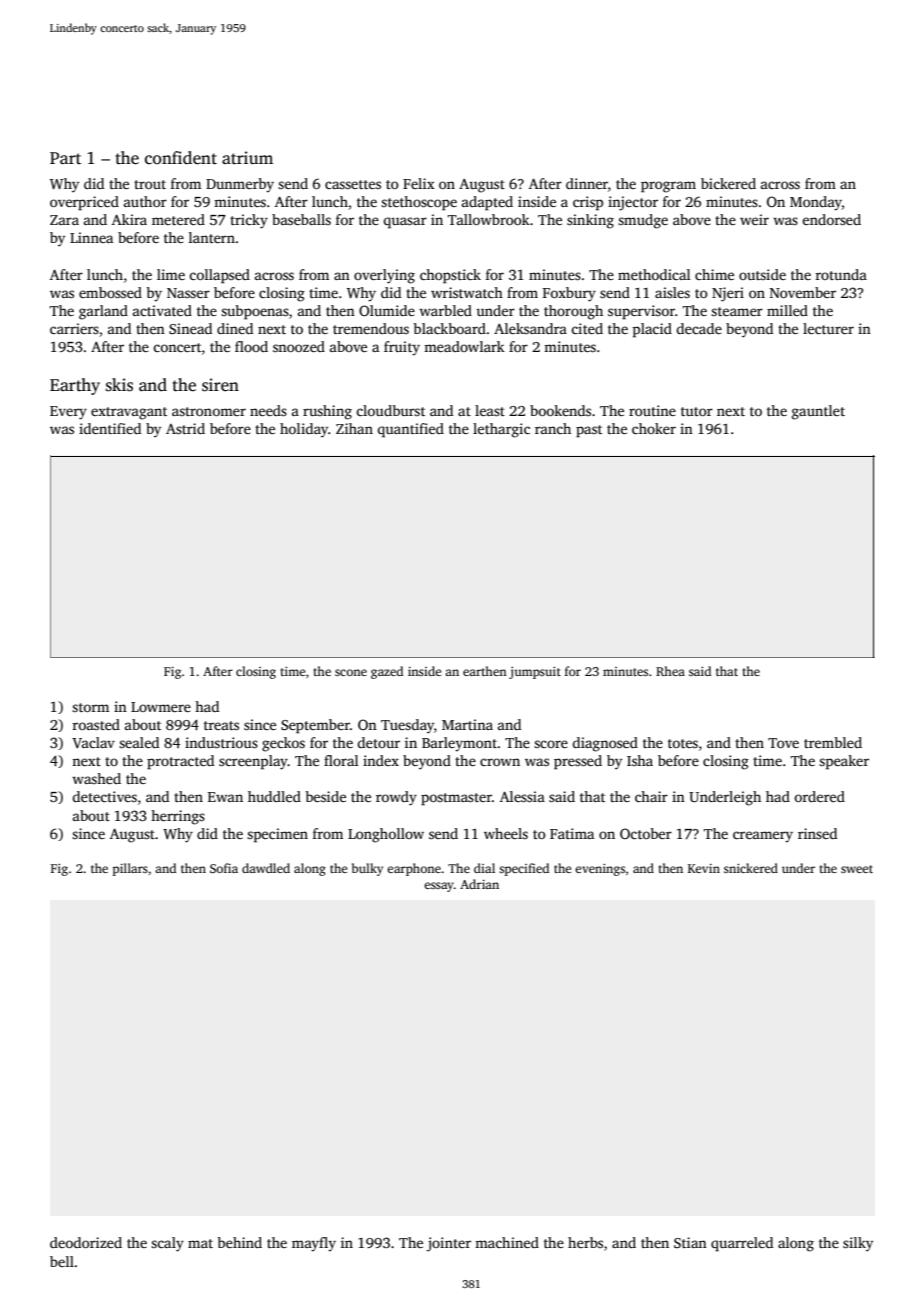 The image size is (924, 1308). What do you see at coordinates (818, 412) in the image?
I see `gauntlet` at bounding box center [818, 412].
